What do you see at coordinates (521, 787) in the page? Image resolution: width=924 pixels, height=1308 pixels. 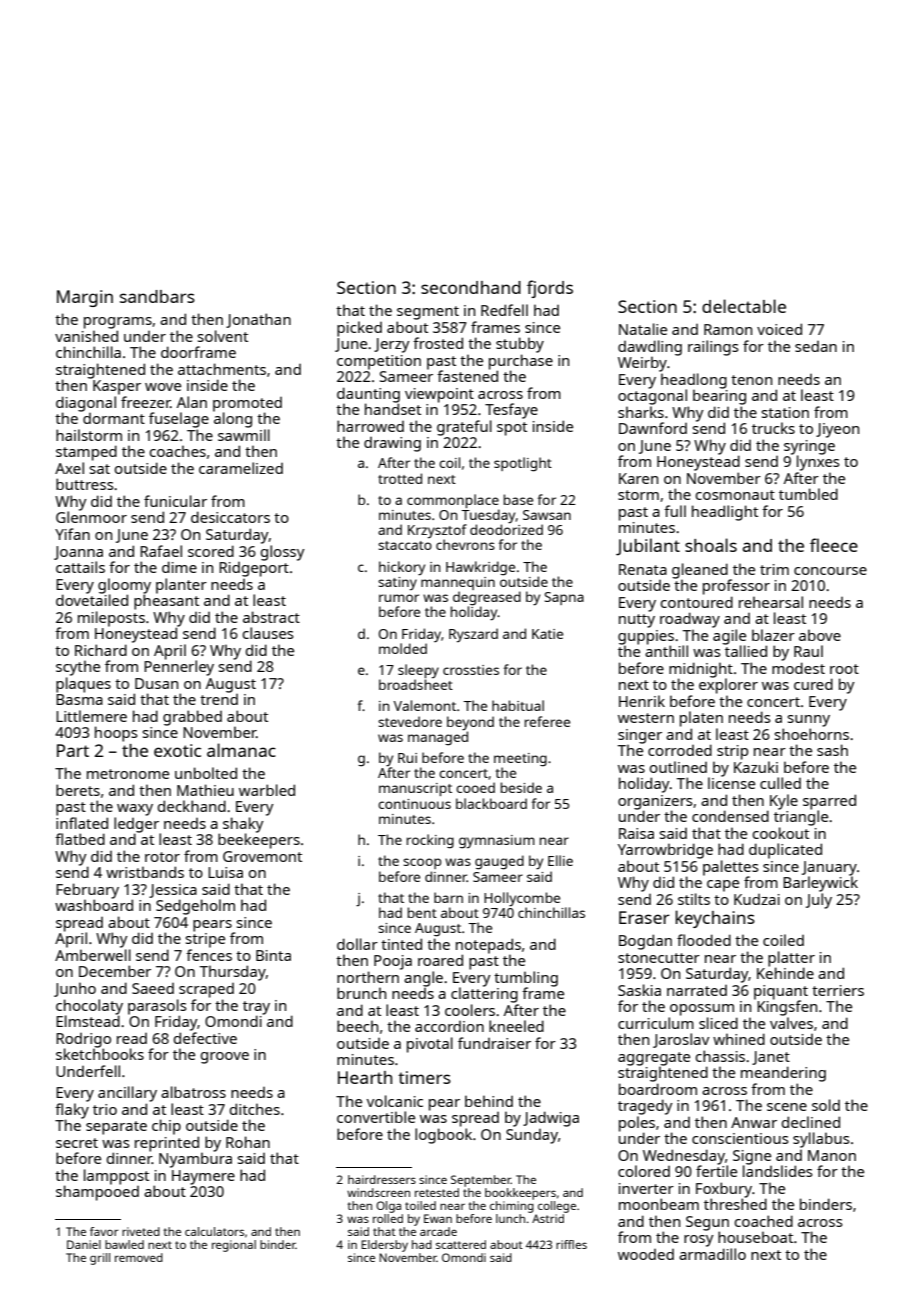 I see `beside` at bounding box center [521, 787].
